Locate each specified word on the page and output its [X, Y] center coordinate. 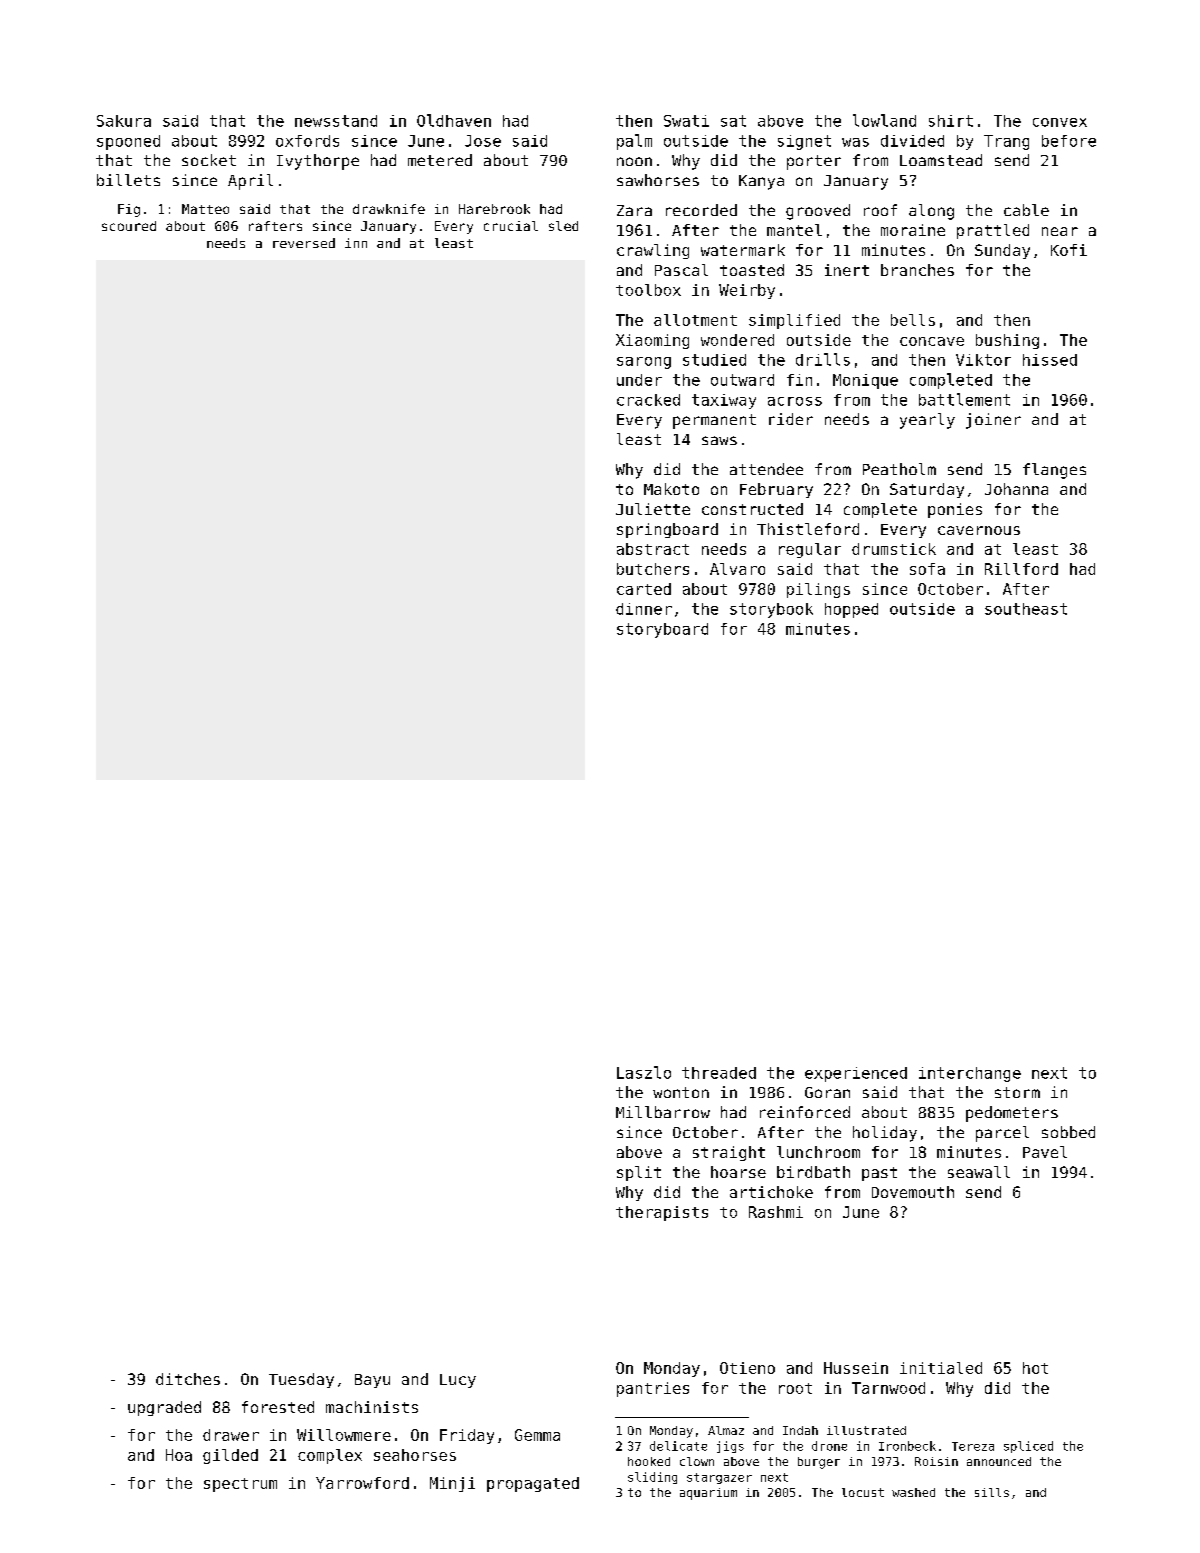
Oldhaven [454, 120]
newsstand [336, 121]
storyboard [662, 630]
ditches [188, 1379]
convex [1060, 122]
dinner [644, 609]
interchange [970, 1074]
